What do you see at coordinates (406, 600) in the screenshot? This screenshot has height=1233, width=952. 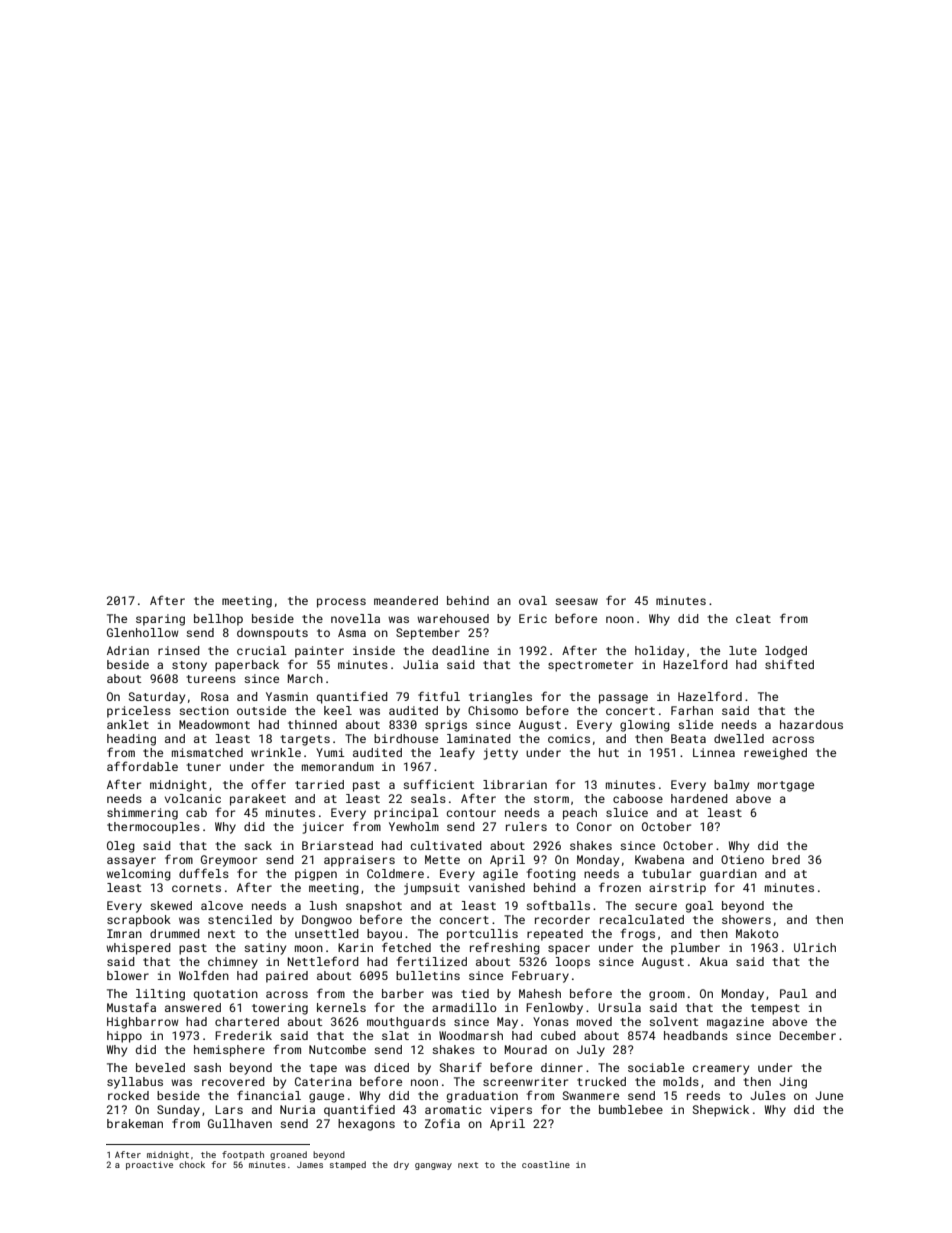 I see `meandered` at bounding box center [406, 600].
